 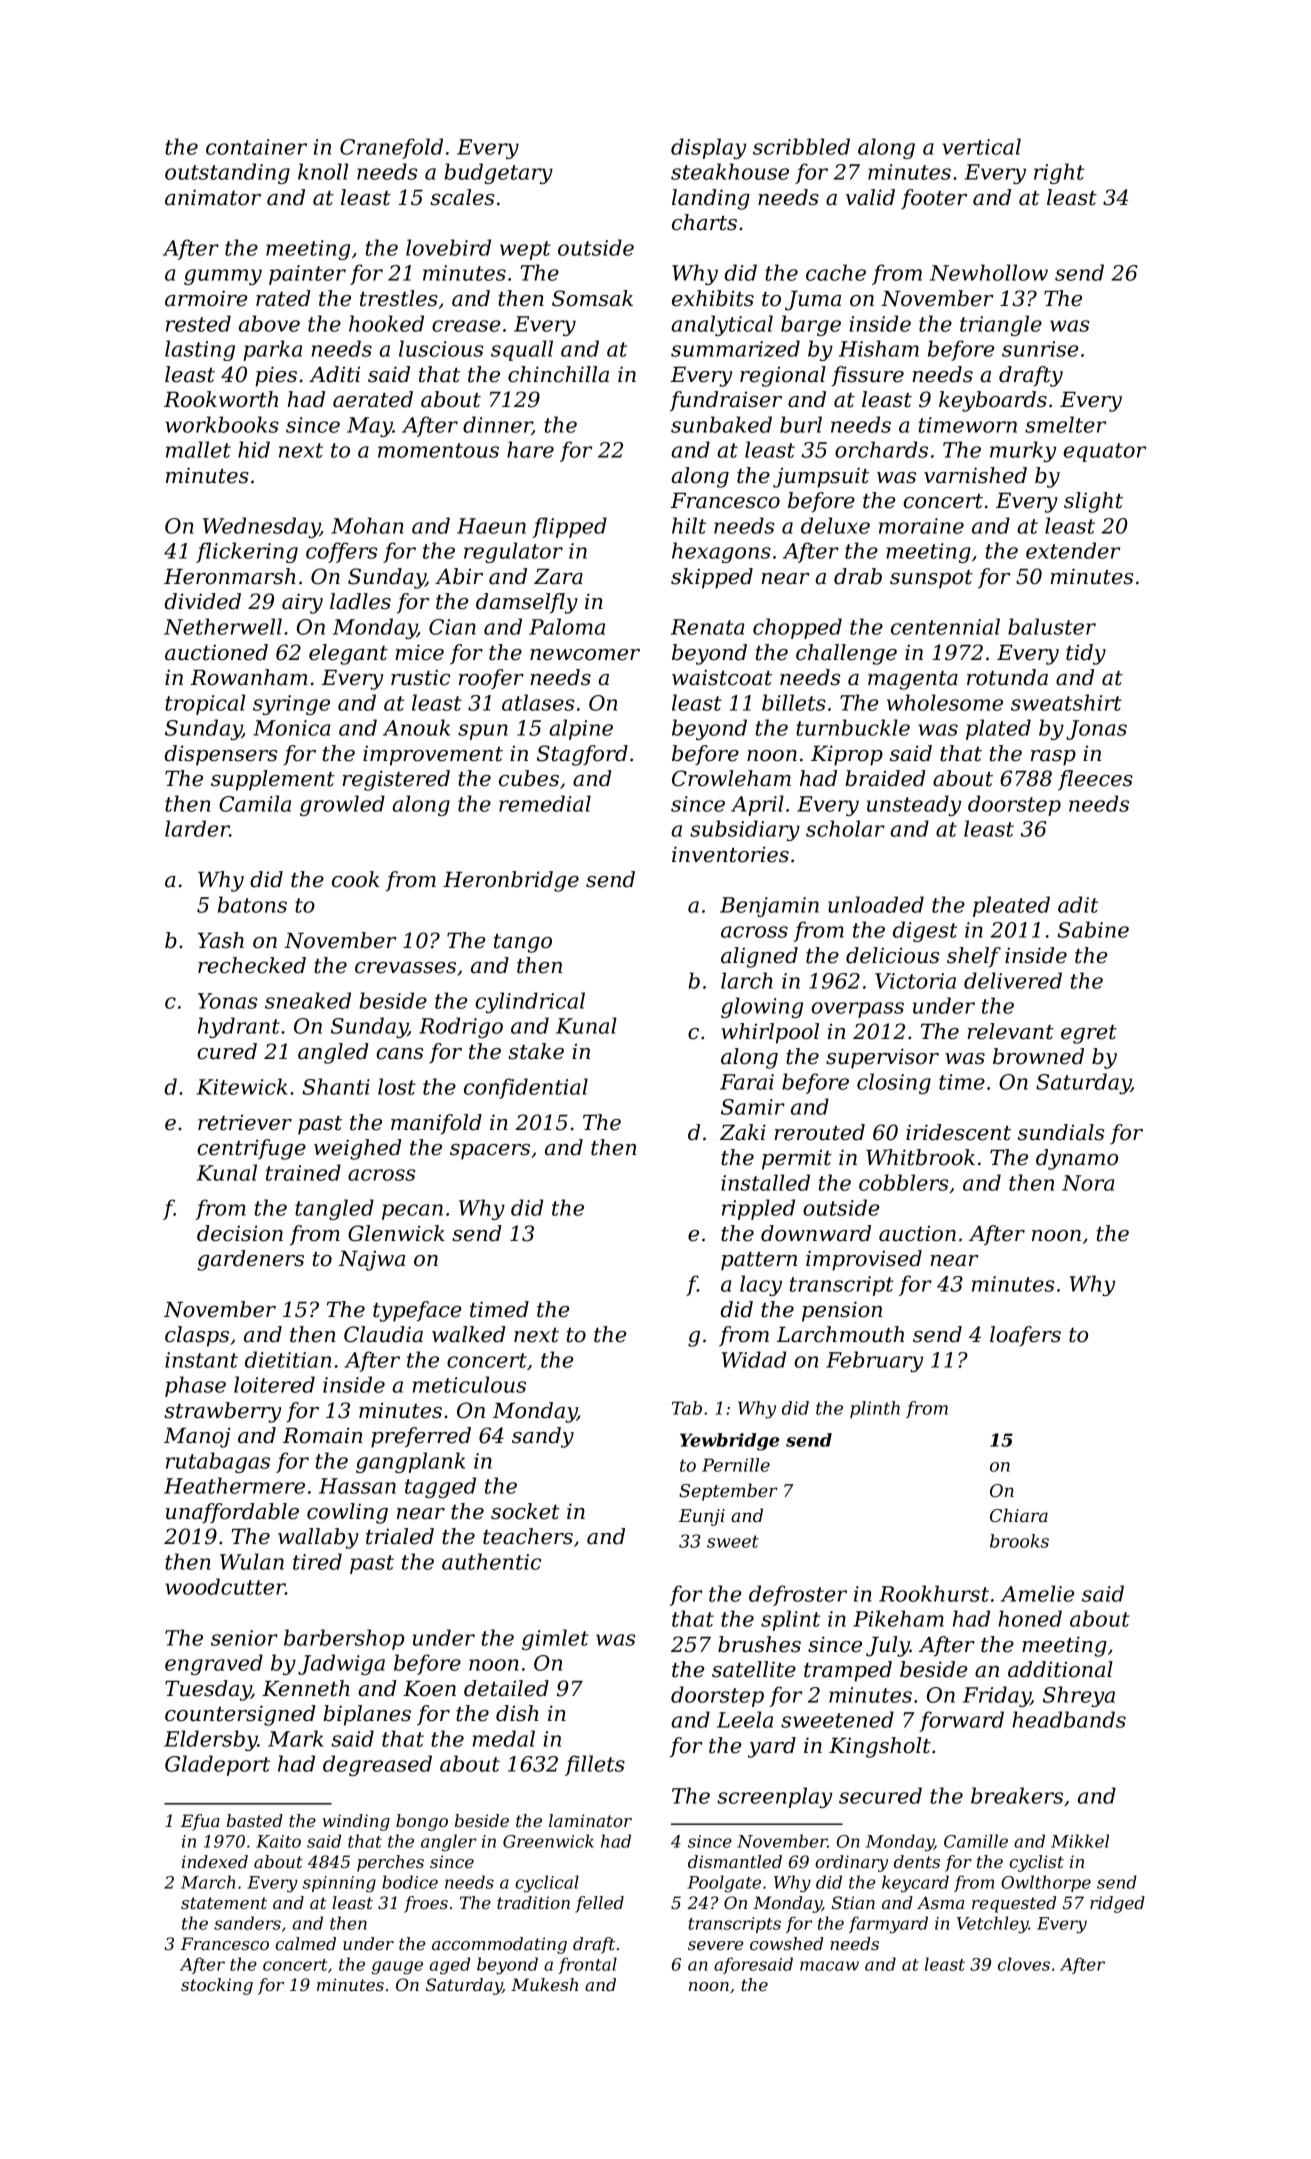 I want to click on display, so click(x=708, y=148).
